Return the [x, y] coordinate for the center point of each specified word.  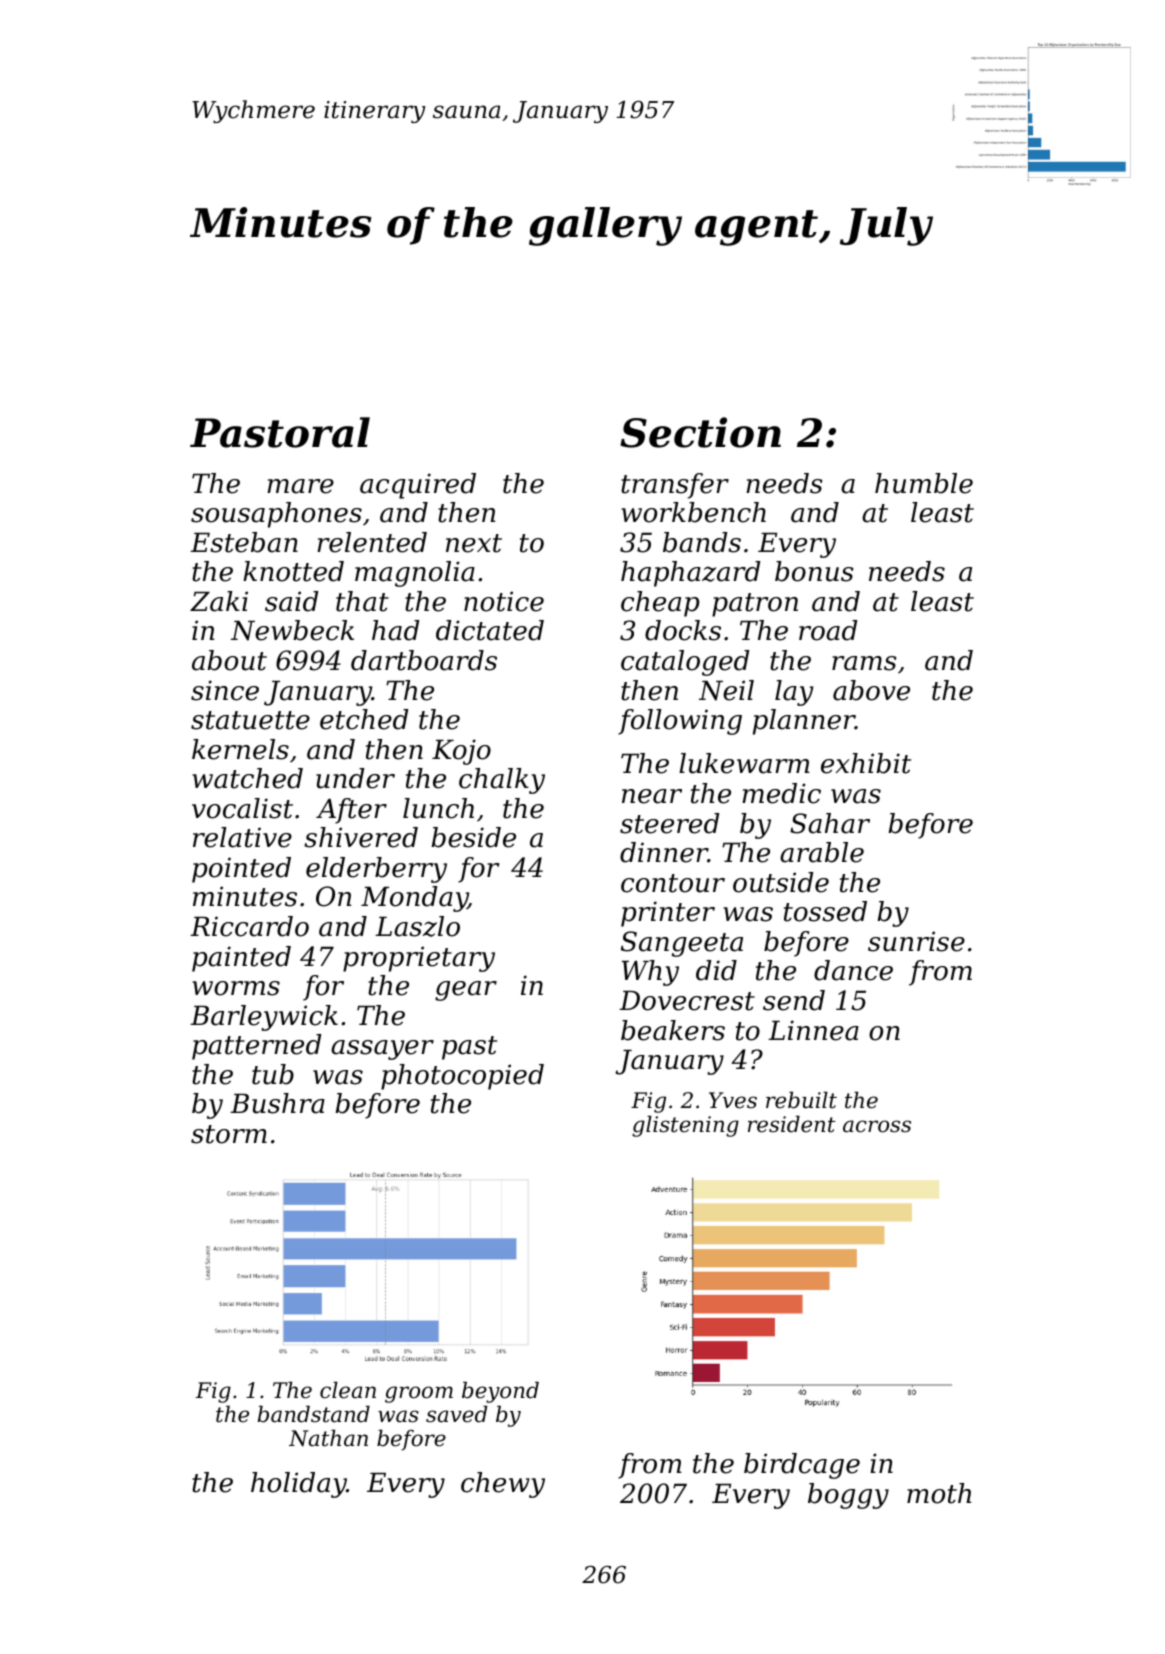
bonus [814, 571]
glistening [685, 1126]
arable [822, 852]
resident [792, 1124]
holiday [299, 1485]
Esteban [244, 542]
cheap [660, 604]
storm [229, 1134]
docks [683, 630]
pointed [241, 870]
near [652, 796]
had [395, 630]
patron [755, 605]
